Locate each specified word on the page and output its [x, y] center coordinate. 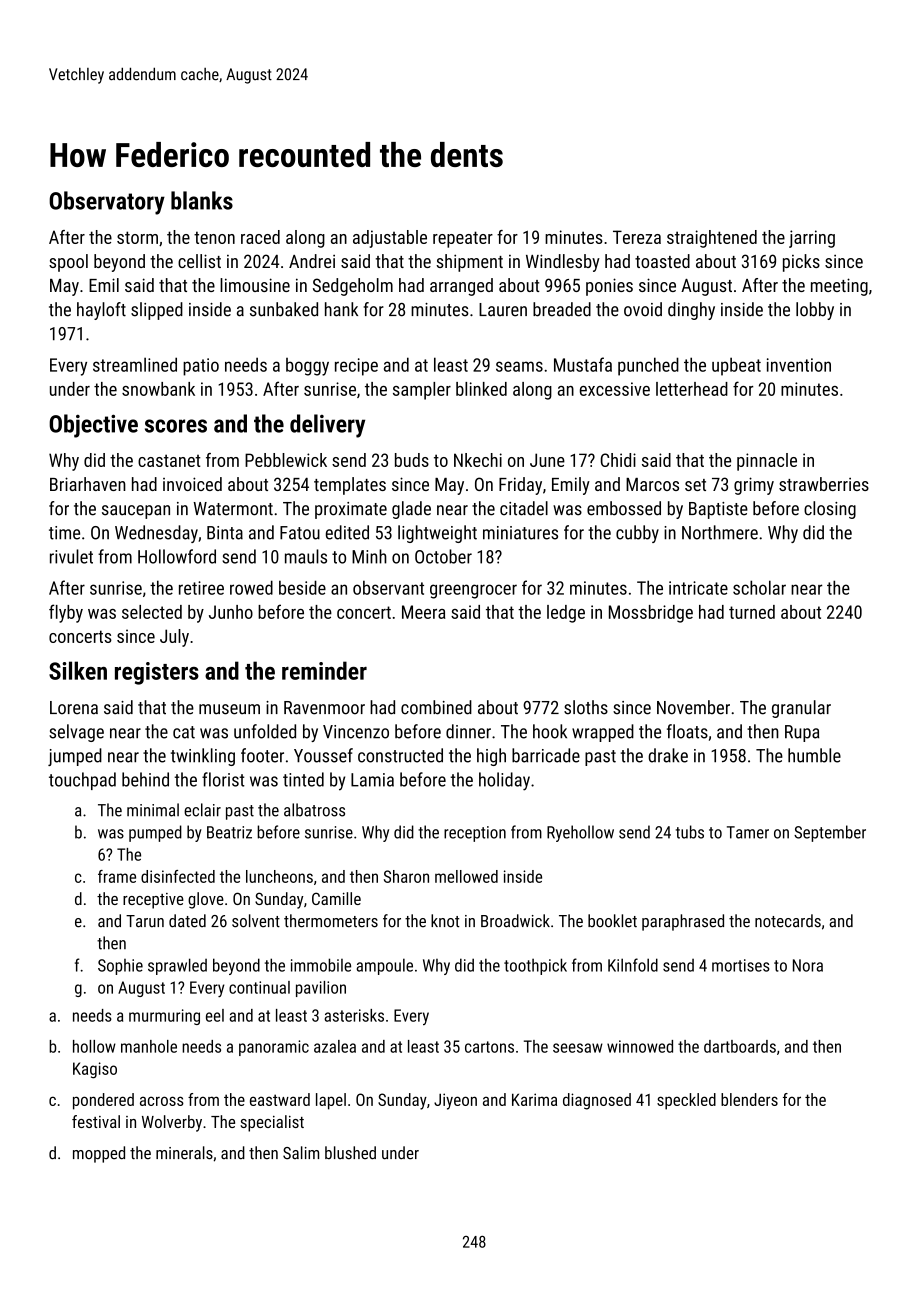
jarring [812, 239]
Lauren [503, 310]
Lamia [372, 780]
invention [799, 365]
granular [801, 709]
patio [201, 367]
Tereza [637, 237]
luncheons [279, 876]
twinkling [203, 757]
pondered [103, 1101]
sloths [586, 707]
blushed [350, 1153]
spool [68, 263]
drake [668, 755]
